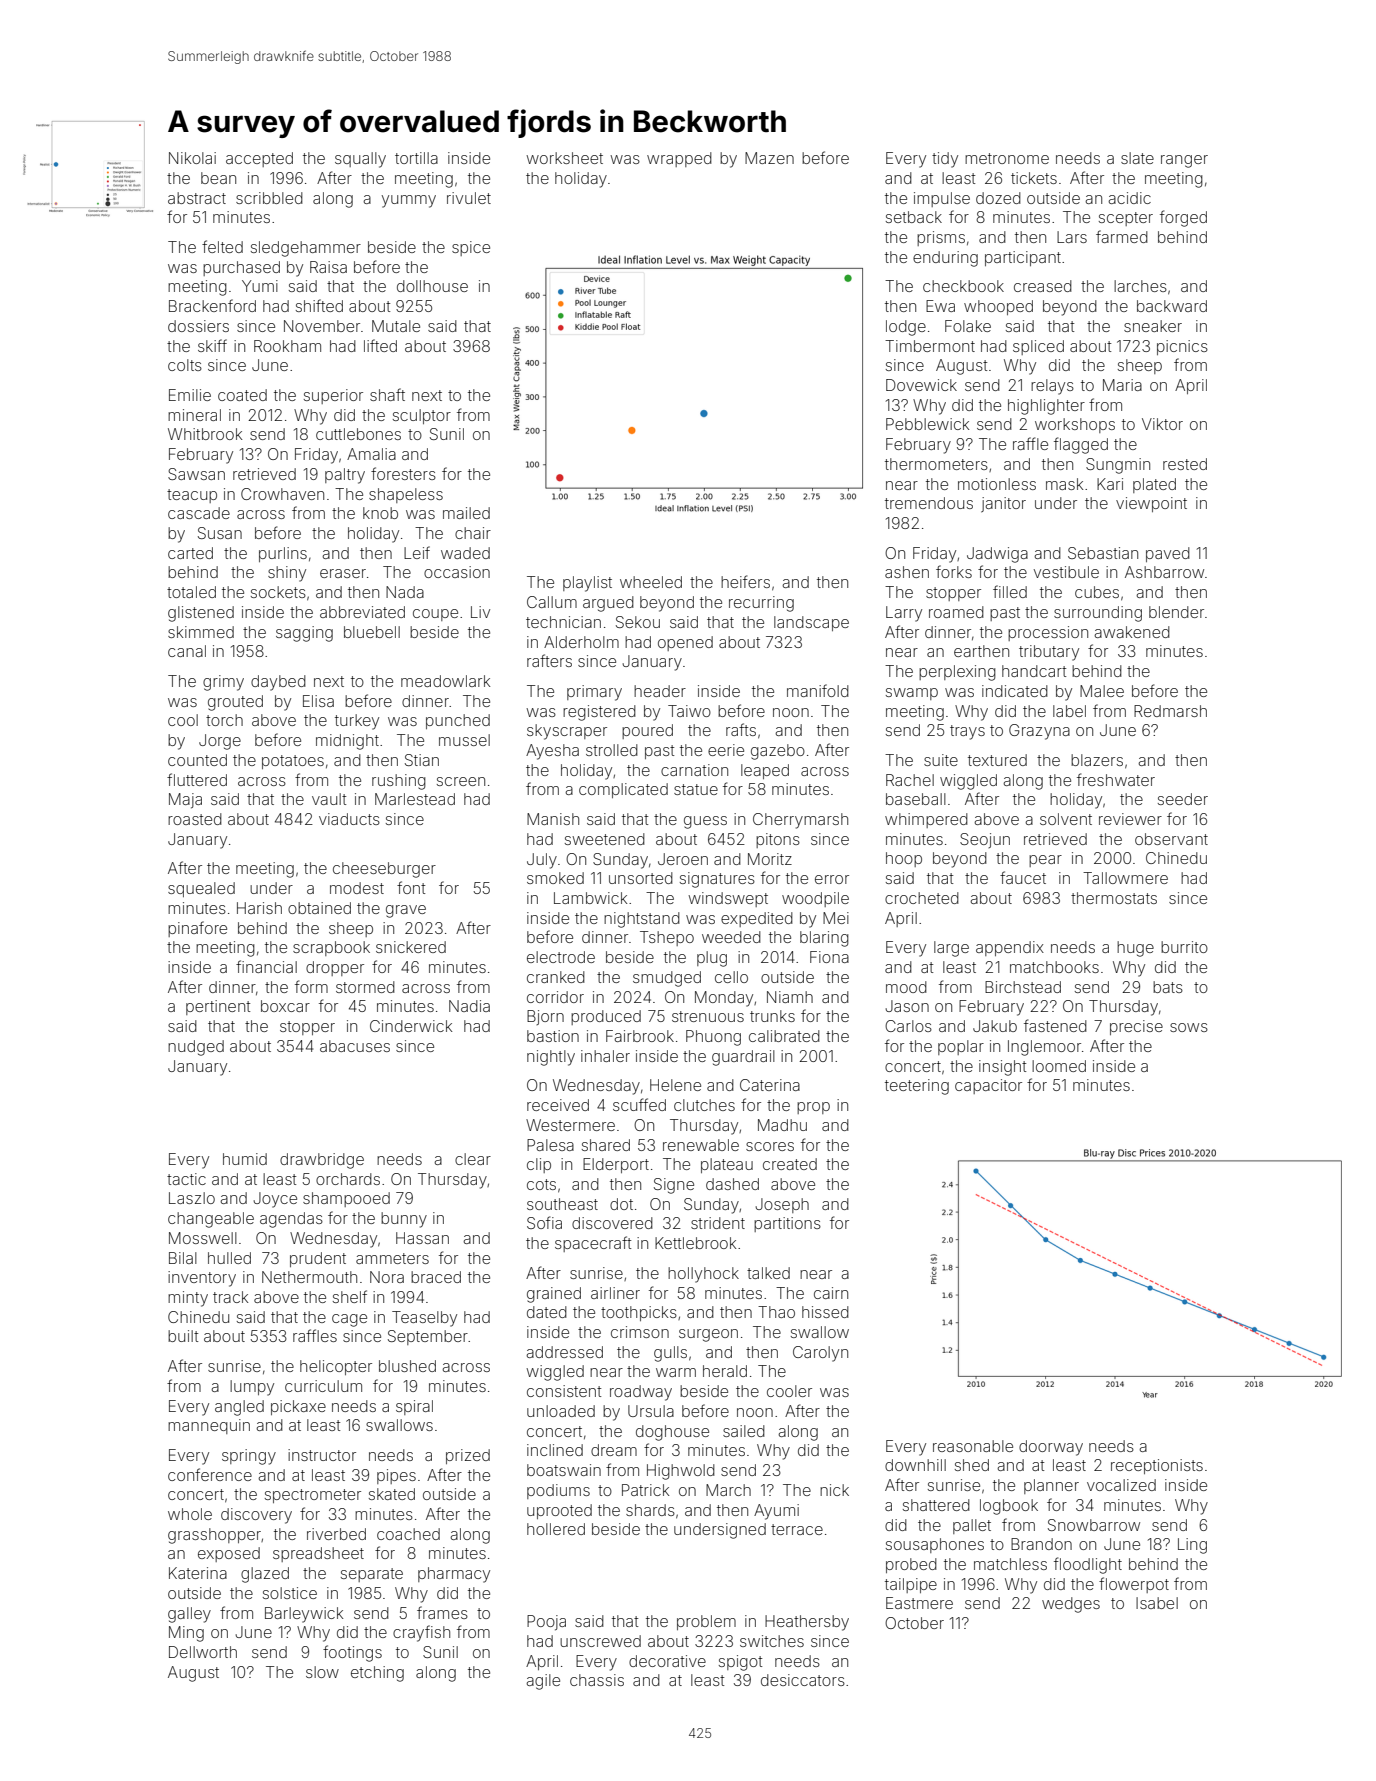  What do you see at coordinates (322, 1672) in the document?
I see `slow` at bounding box center [322, 1672].
